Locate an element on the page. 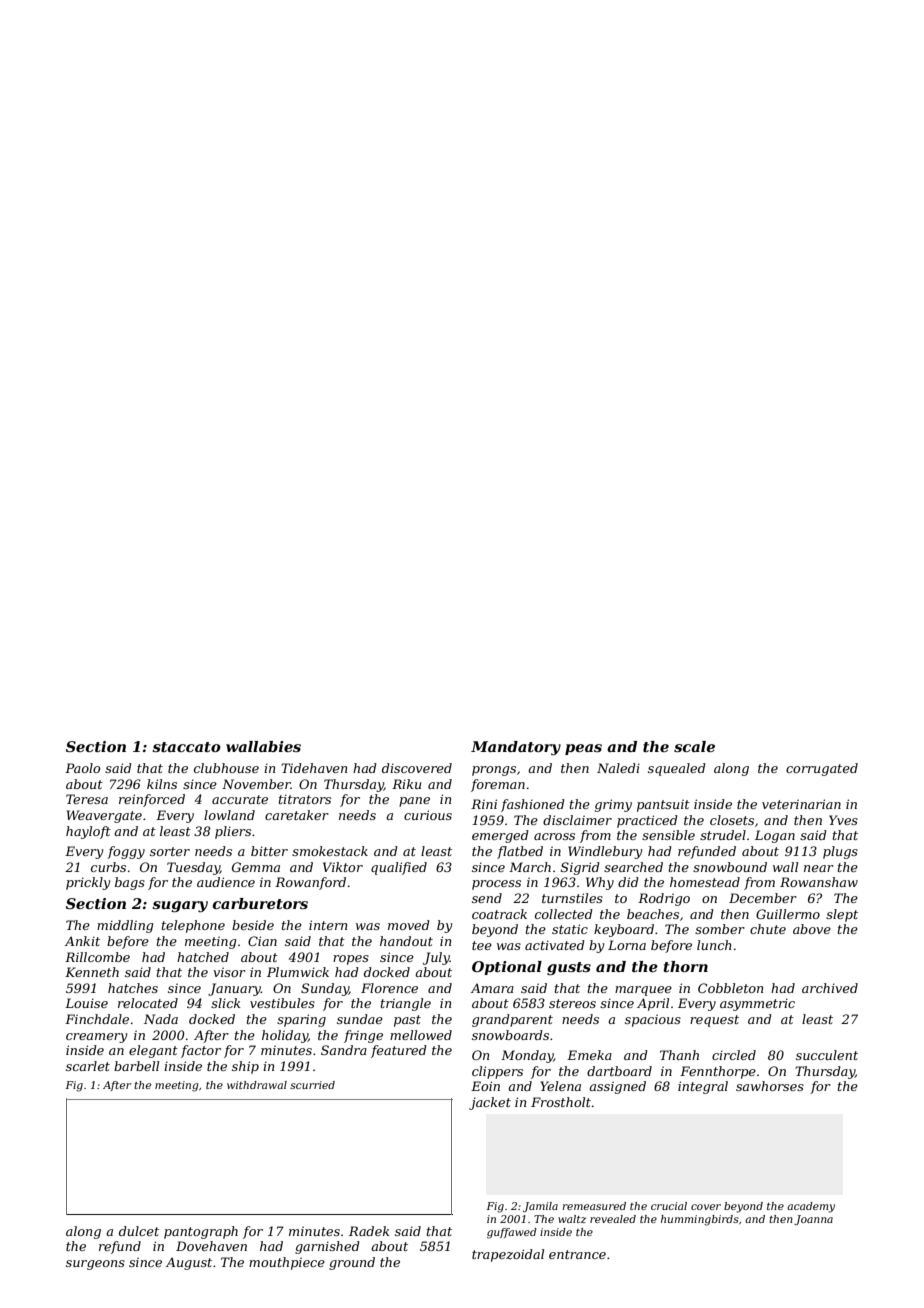 The image size is (924, 1308). surgeons is located at coordinates (95, 1265).
